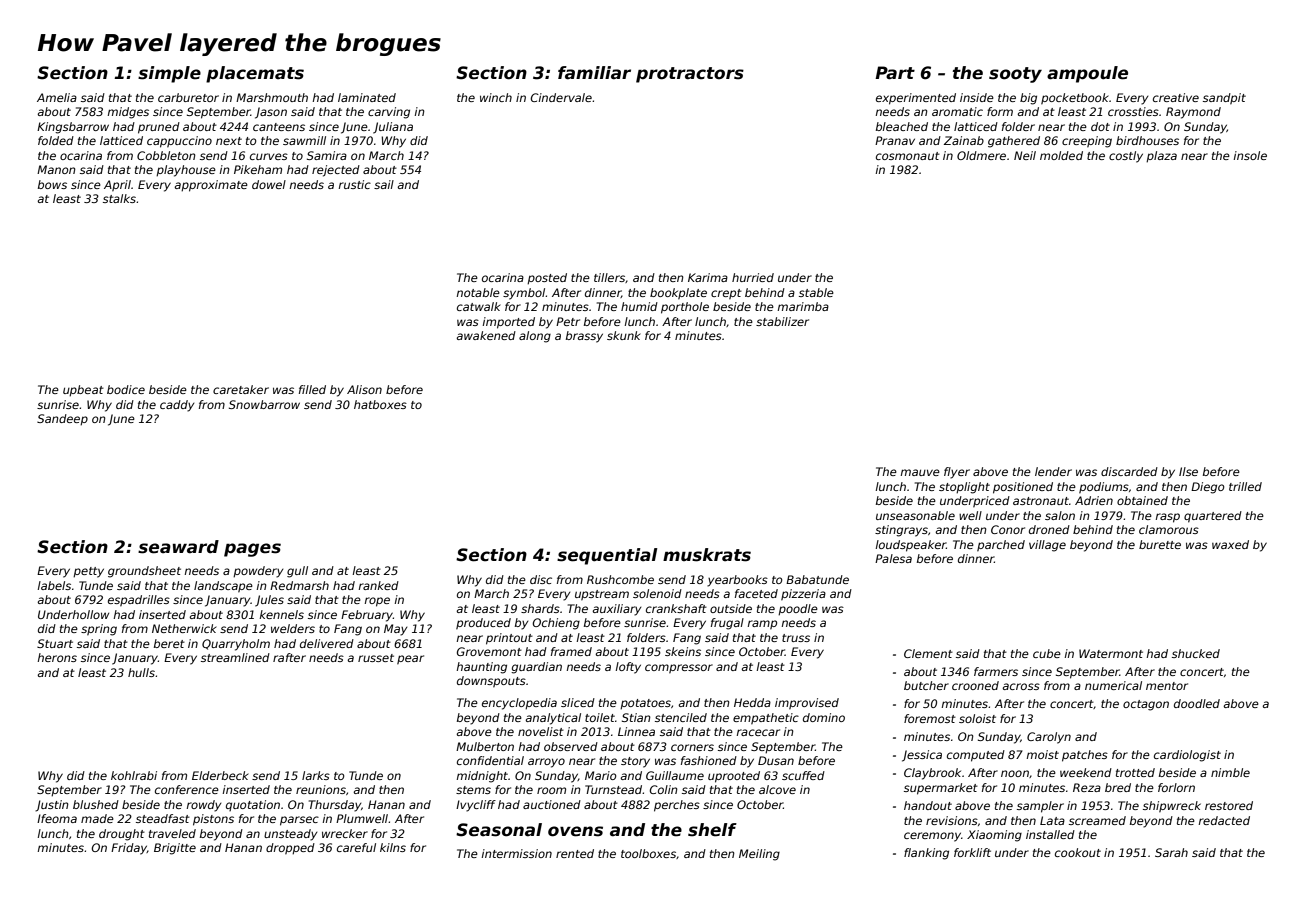 This document has width=1308, height=924. What do you see at coordinates (782, 321) in the document?
I see `stabilizer` at bounding box center [782, 321].
